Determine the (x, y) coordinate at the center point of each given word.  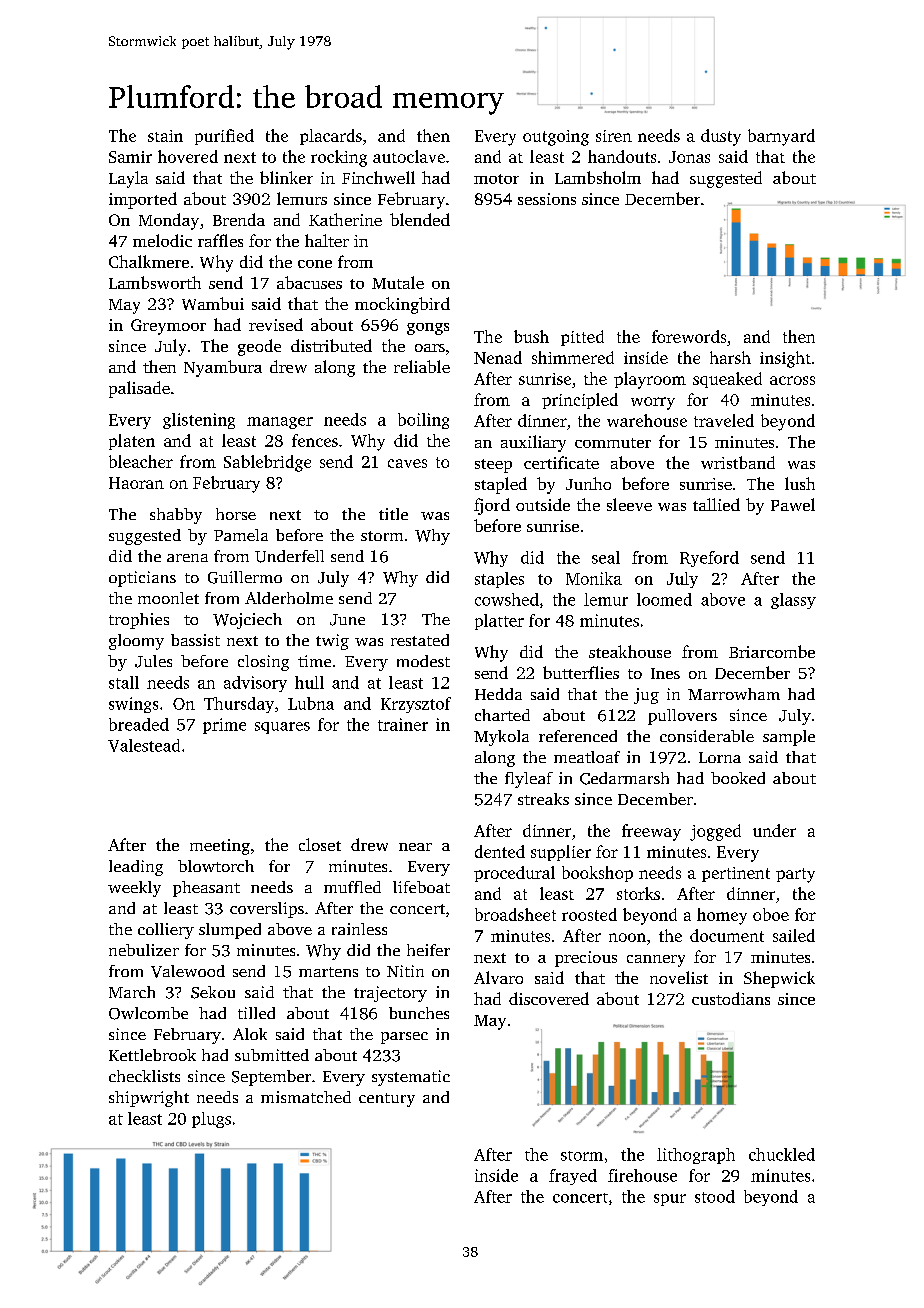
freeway (651, 832)
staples (499, 580)
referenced (578, 736)
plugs (211, 1120)
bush (531, 336)
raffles (220, 240)
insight (785, 359)
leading (136, 868)
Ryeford (709, 559)
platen (132, 442)
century (387, 1100)
